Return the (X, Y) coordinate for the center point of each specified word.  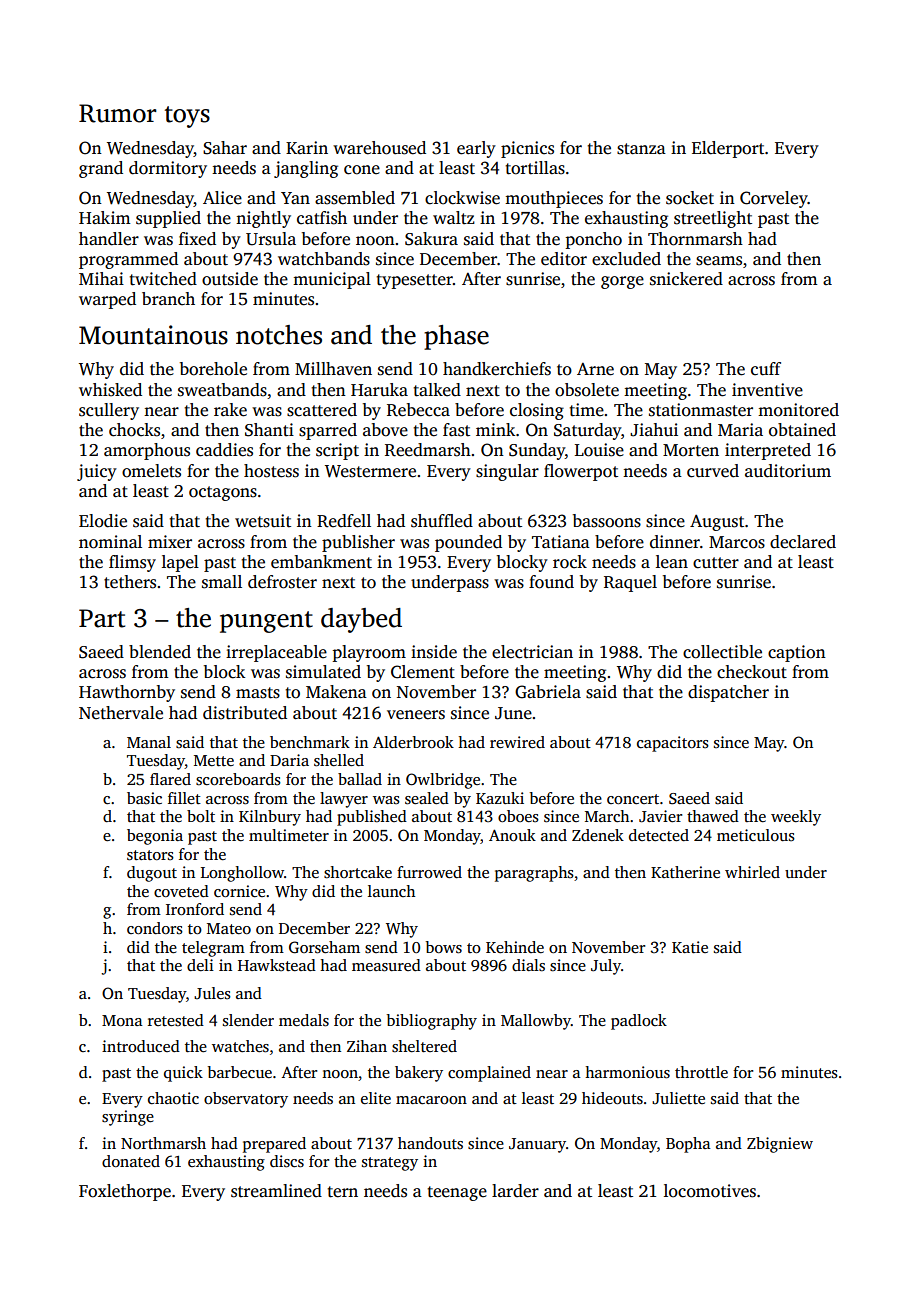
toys (187, 117)
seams (719, 261)
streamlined (276, 1191)
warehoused (379, 148)
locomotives (710, 1191)
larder (515, 1191)
